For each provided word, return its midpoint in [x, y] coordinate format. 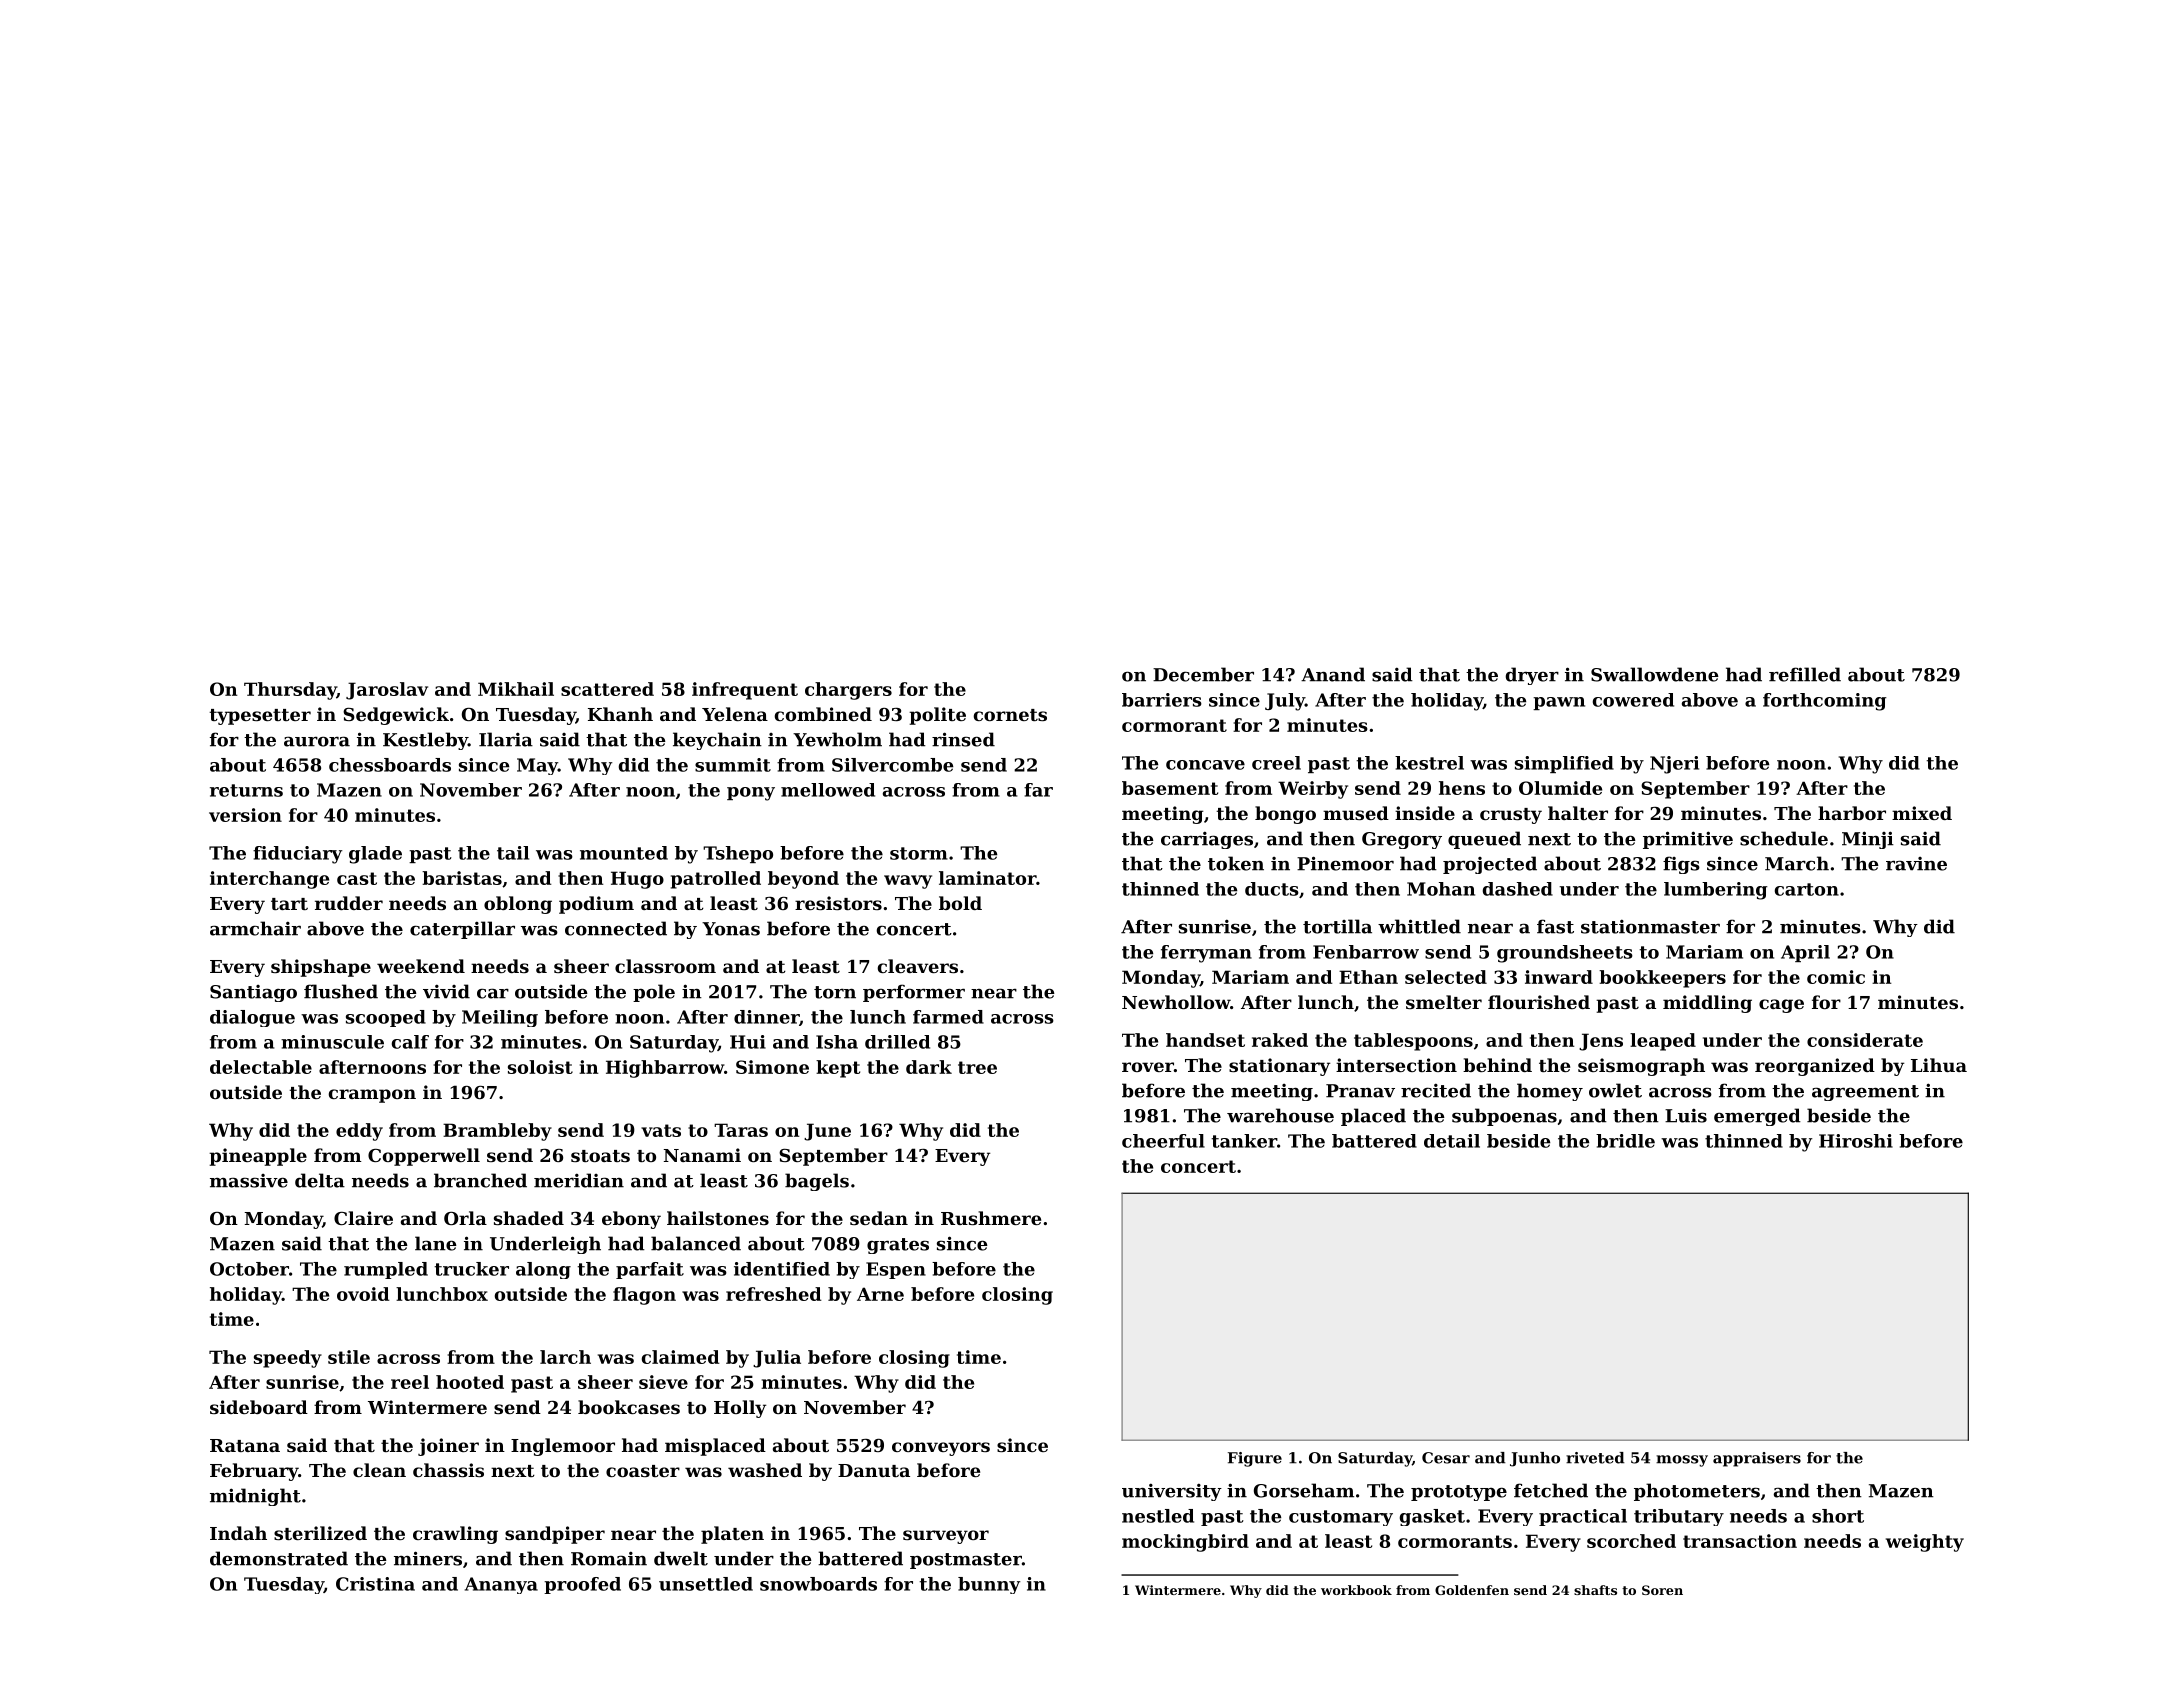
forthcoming [1825, 702]
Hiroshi [1856, 1141]
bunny [989, 1585]
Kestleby [425, 741]
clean [379, 1470]
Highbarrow [665, 1069]
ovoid [363, 1294]
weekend [421, 966]
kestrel [1429, 763]
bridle [1625, 1141]
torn [835, 992]
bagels [817, 1182]
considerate [1865, 1040]
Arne [880, 1294]
